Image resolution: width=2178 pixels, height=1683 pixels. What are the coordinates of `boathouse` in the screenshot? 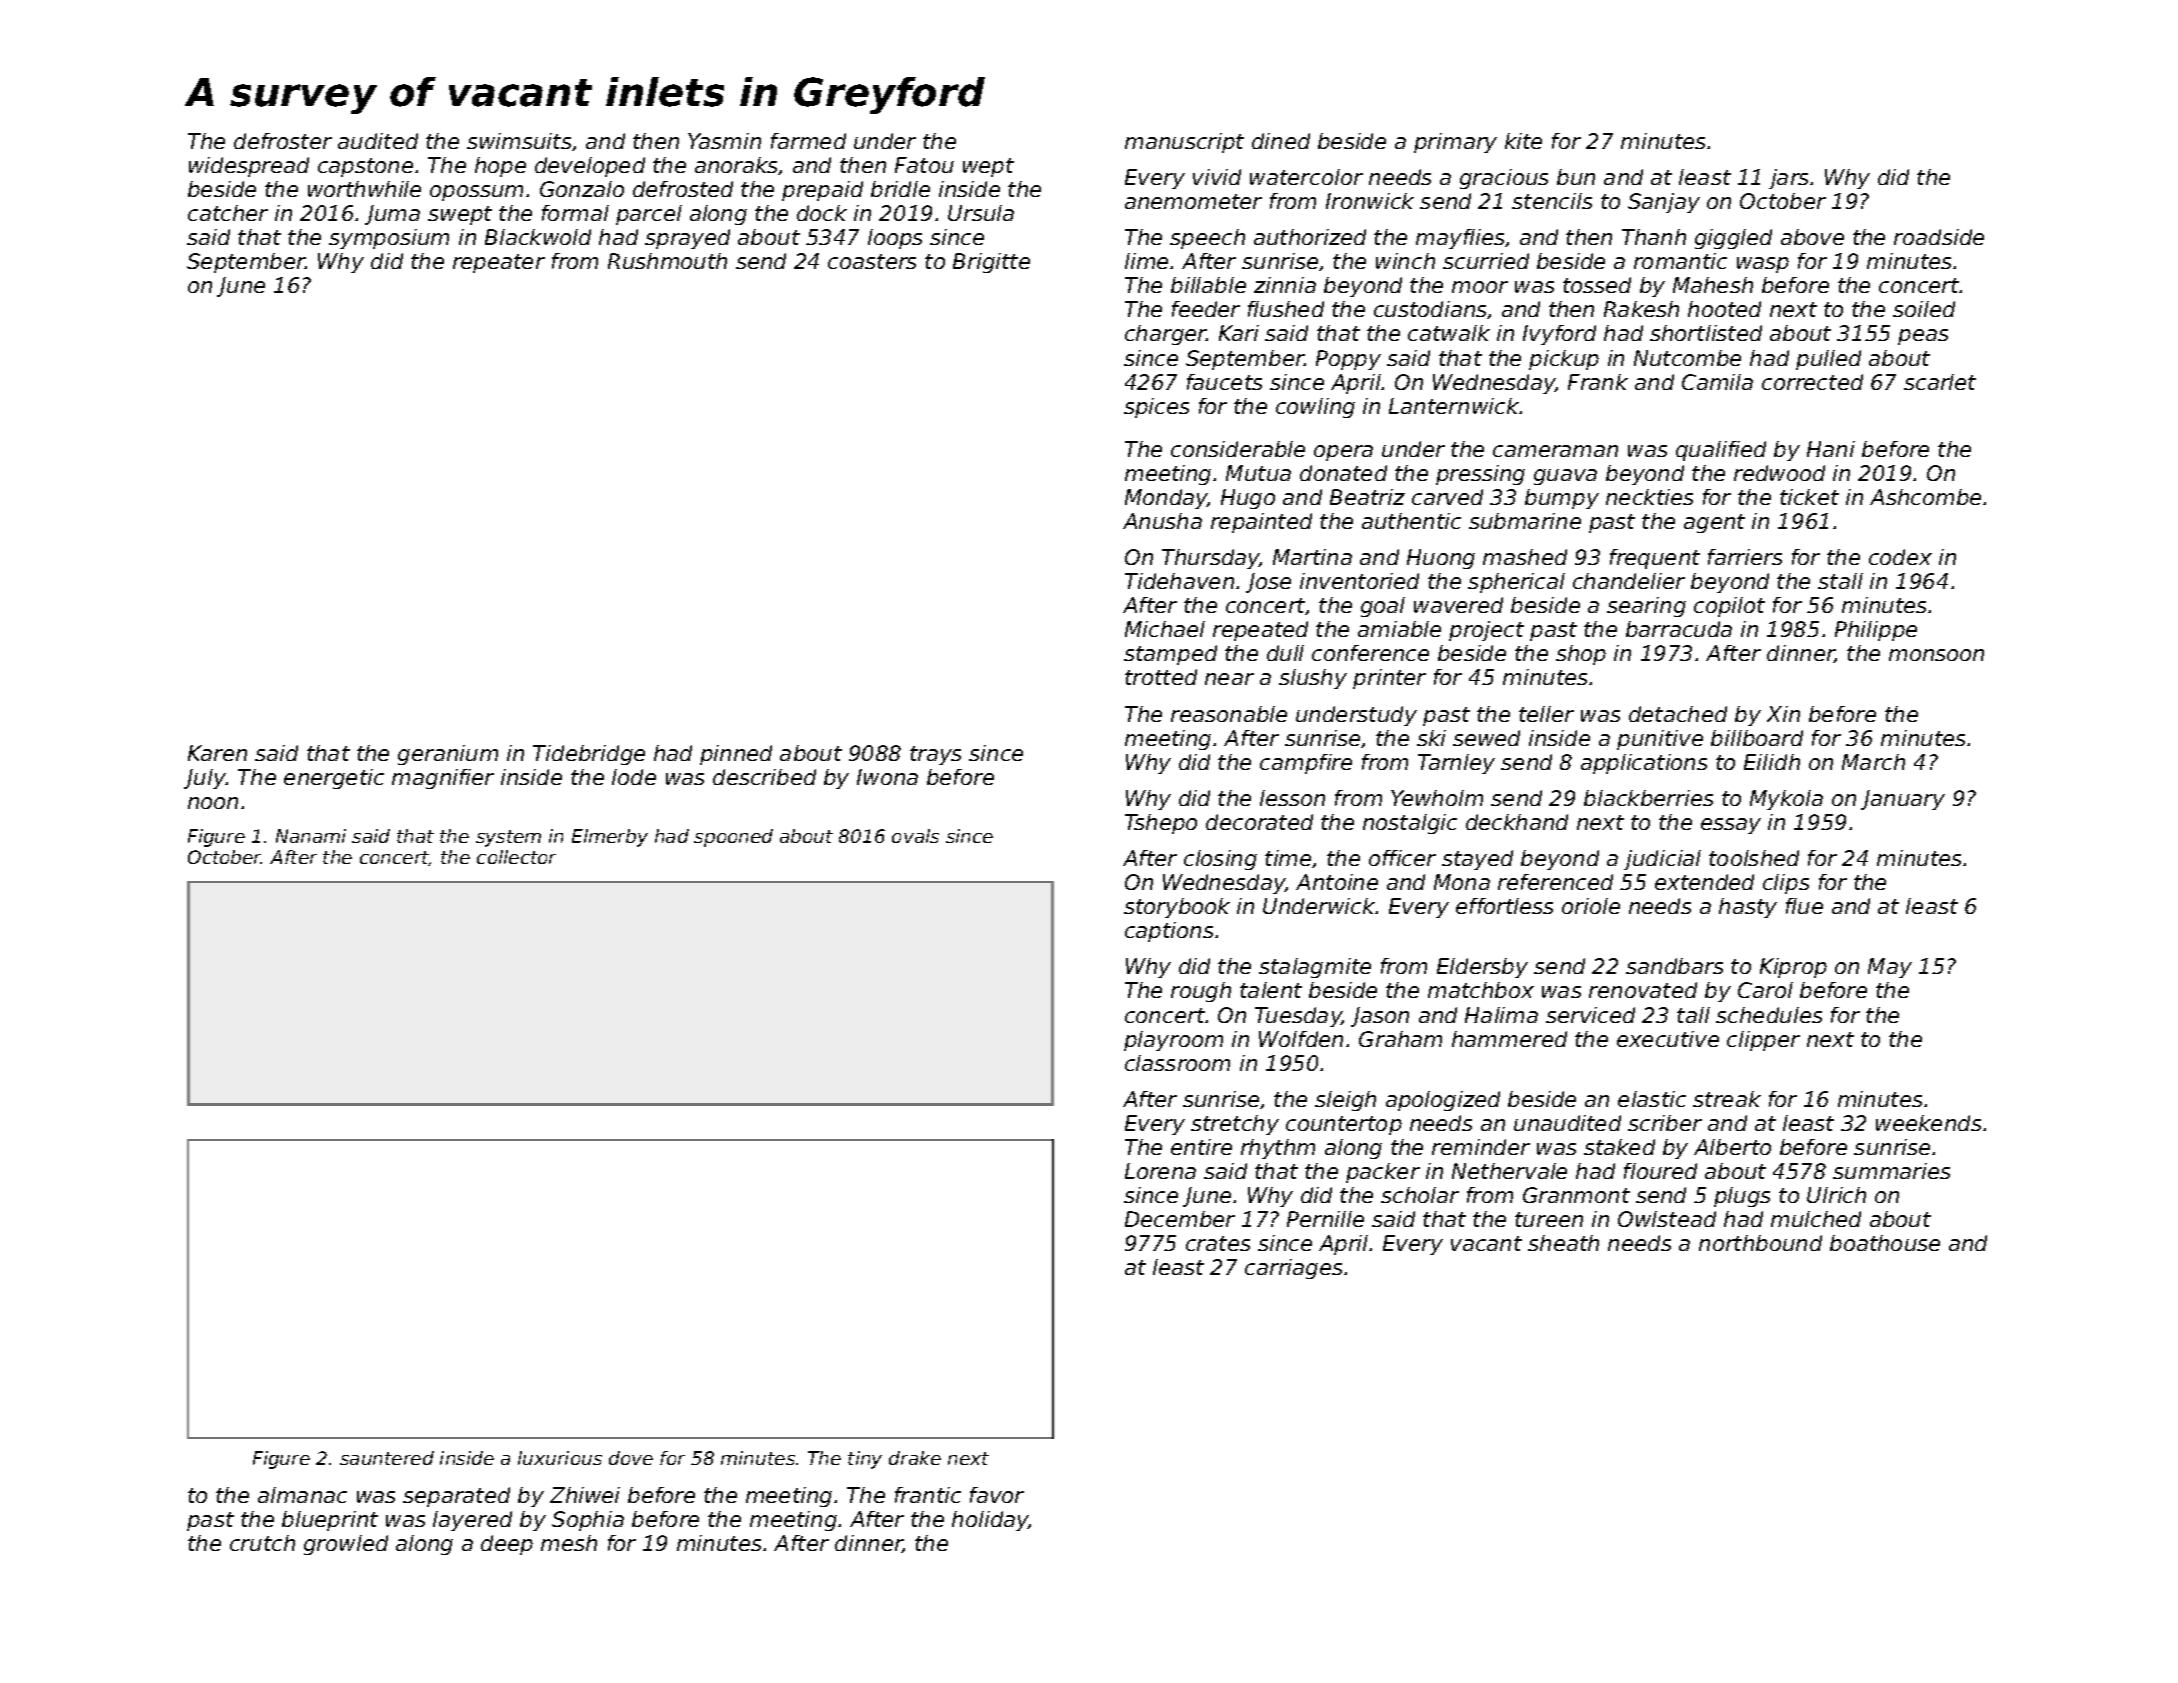 It's located at (1885, 1243).
